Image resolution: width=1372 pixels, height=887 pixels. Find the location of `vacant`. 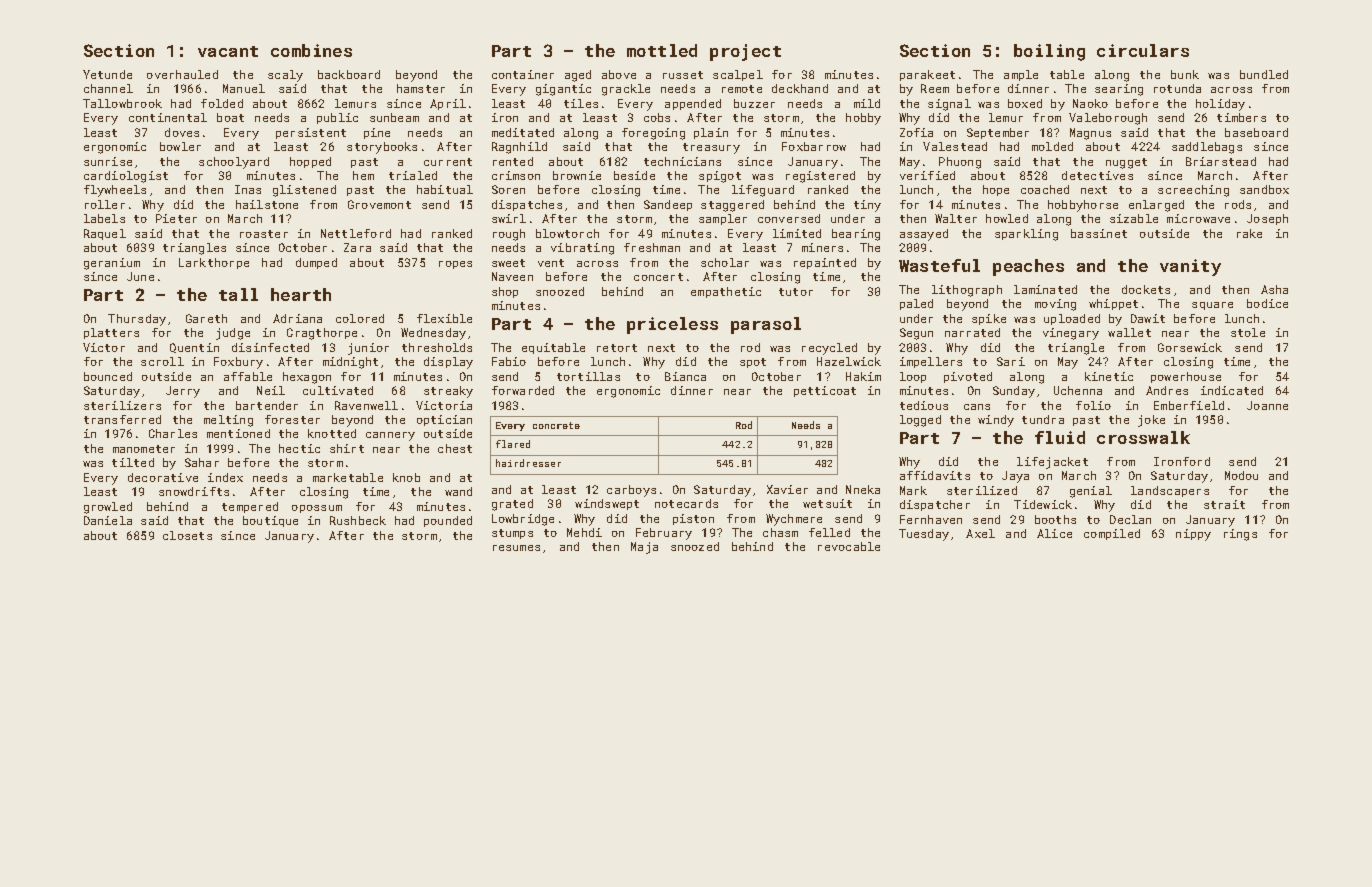

vacant is located at coordinates (228, 51).
